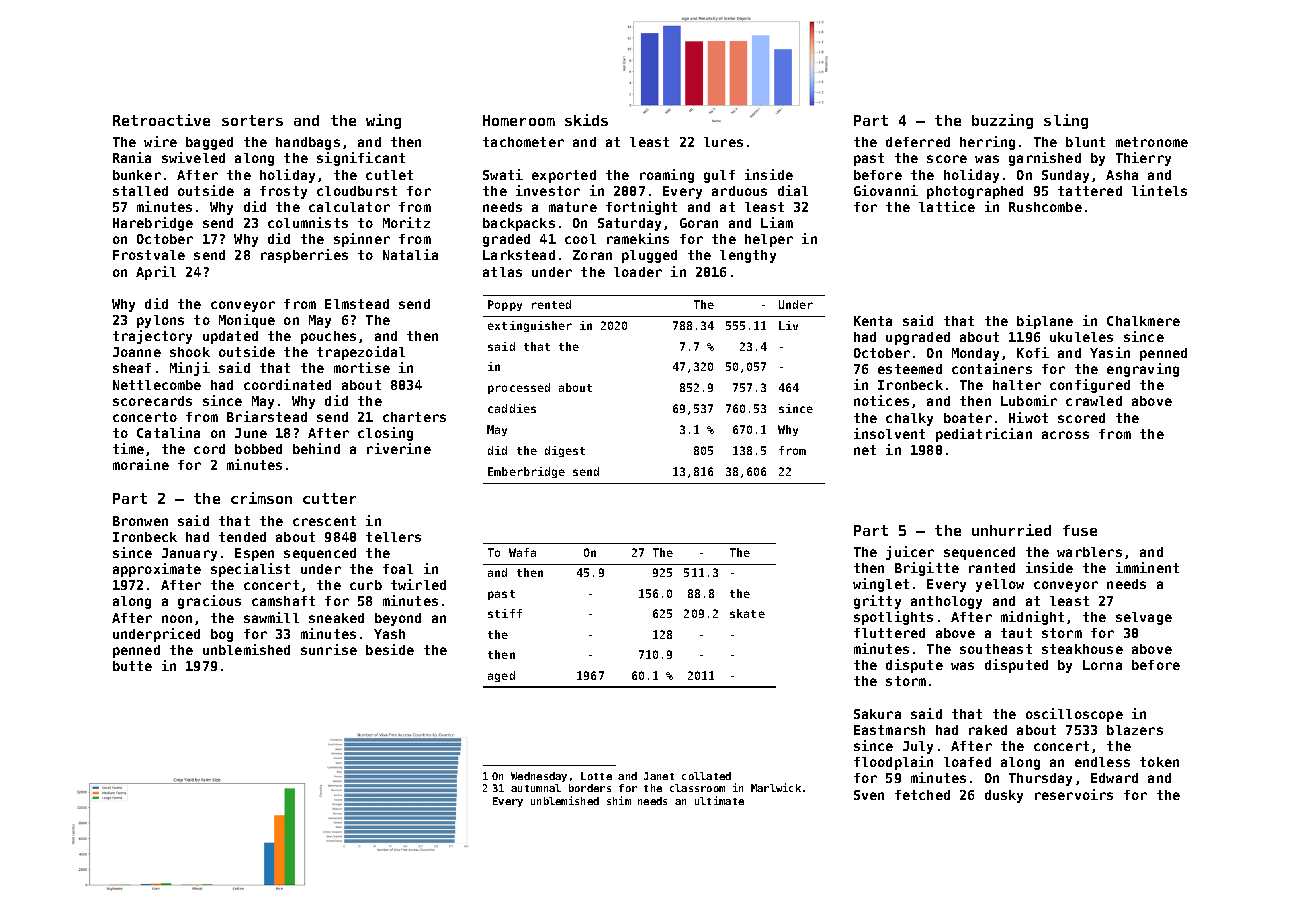 This screenshot has height=924, width=1308. Describe the element at coordinates (1074, 715) in the screenshot. I see `oscilloscope` at that location.
